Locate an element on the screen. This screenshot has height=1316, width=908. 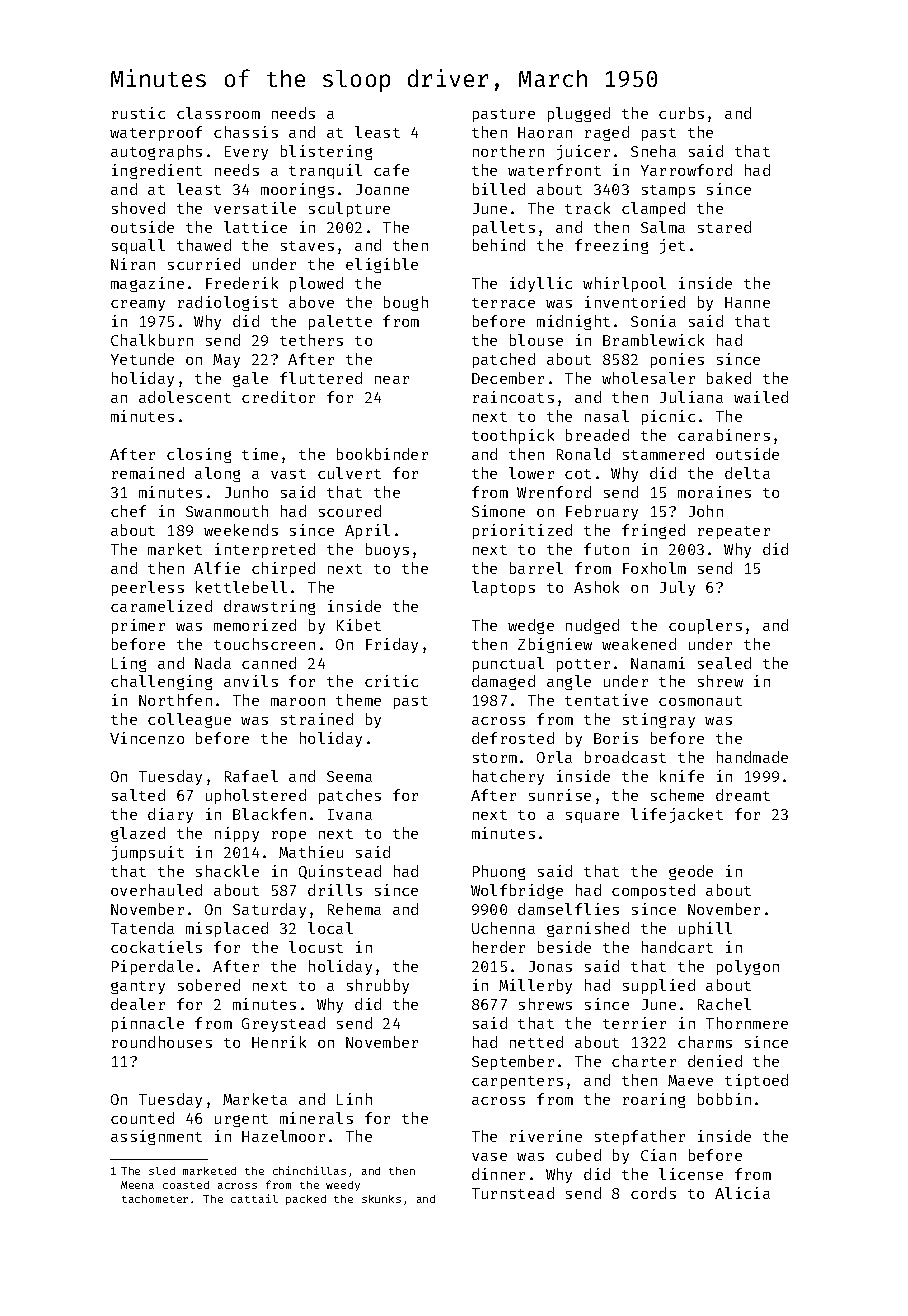
Thornmere is located at coordinates (747, 1023).
